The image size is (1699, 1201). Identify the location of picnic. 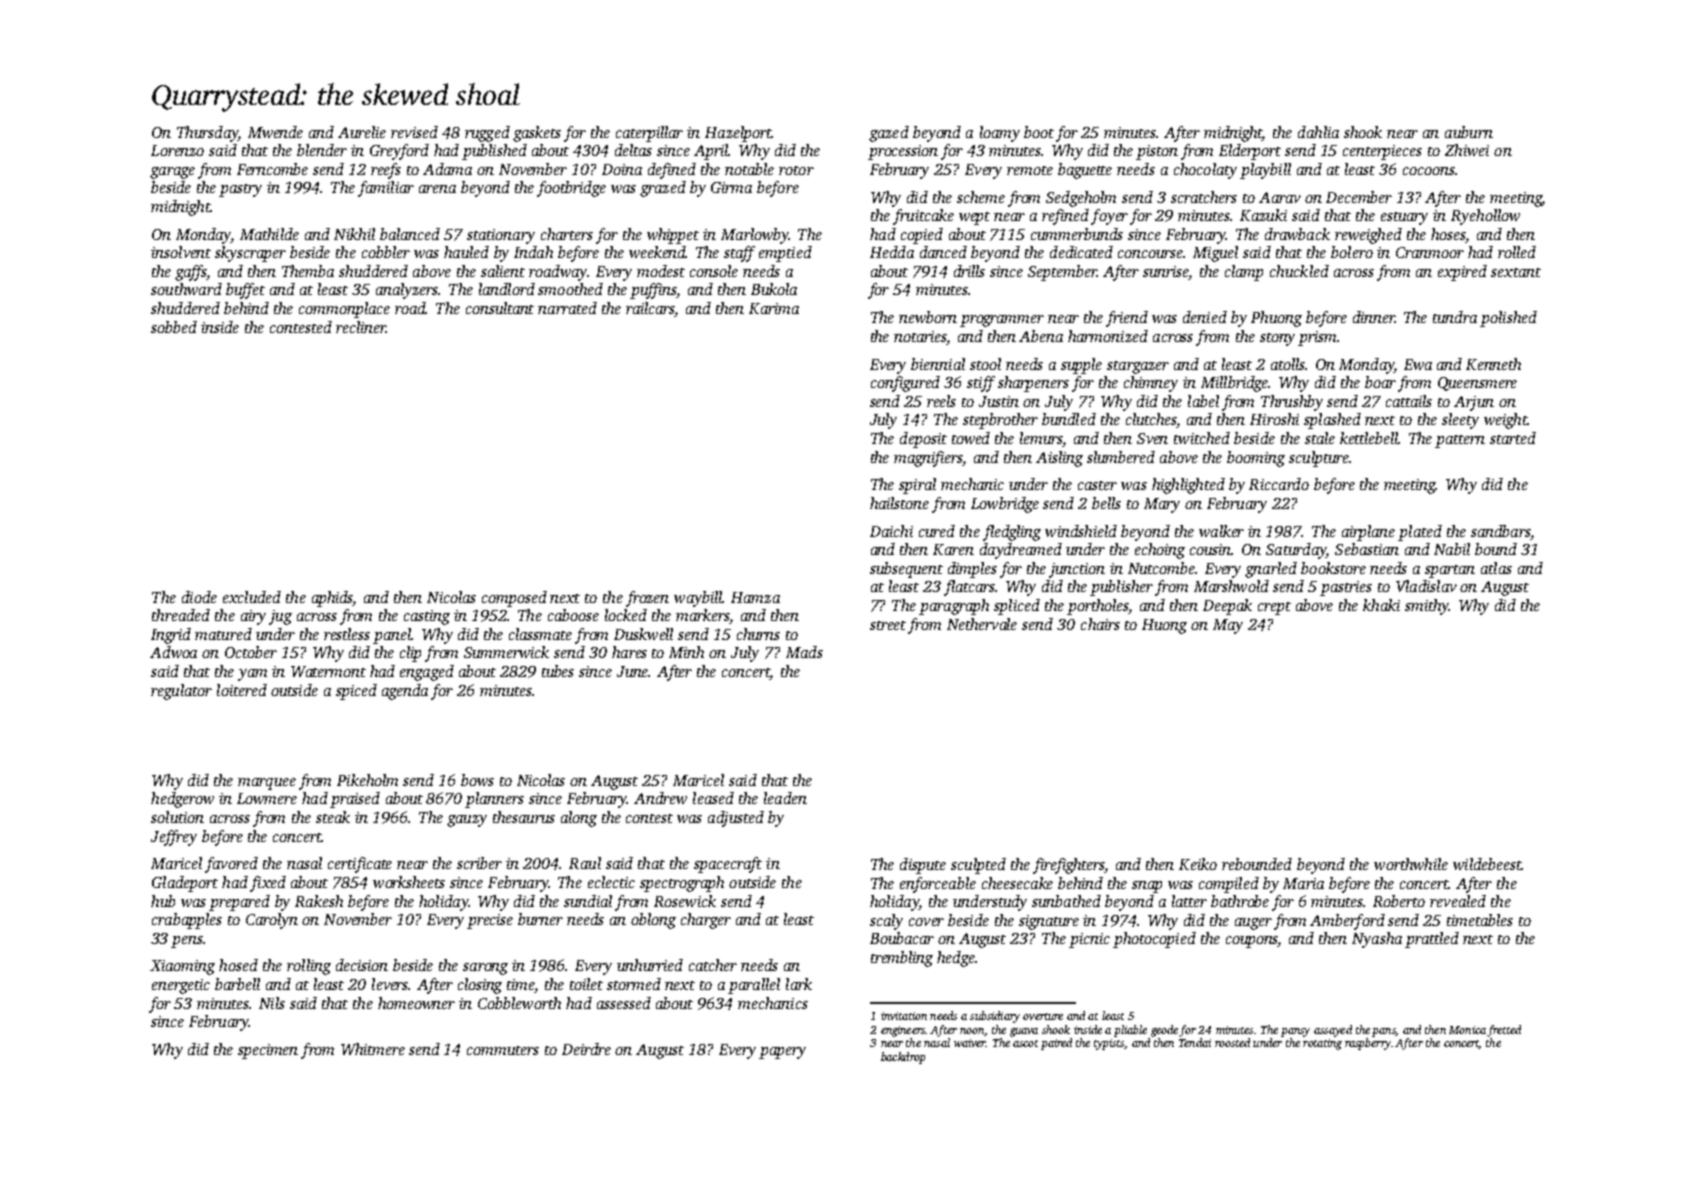
(1089, 940).
